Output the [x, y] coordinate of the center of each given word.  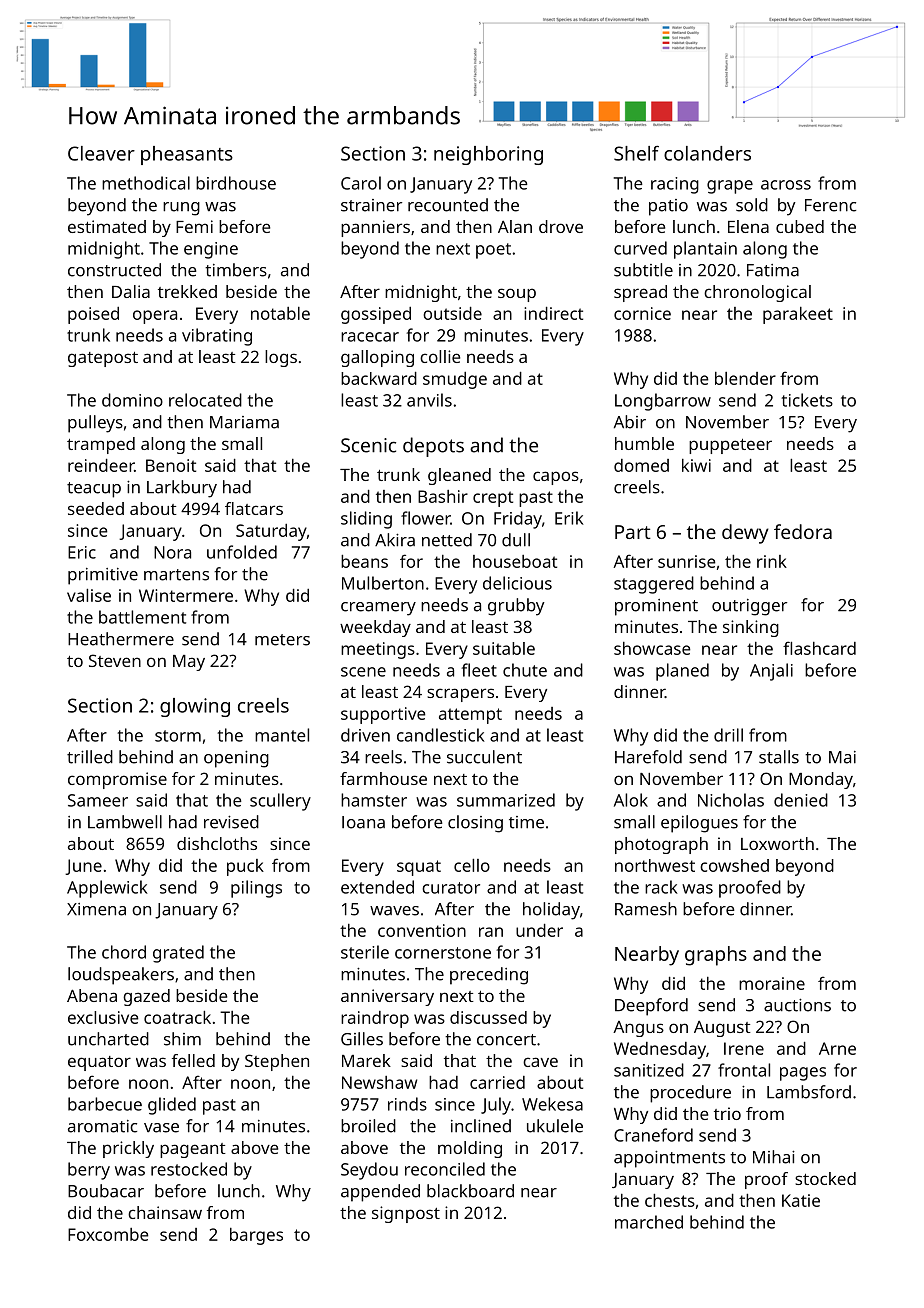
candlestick [441, 735]
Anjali [771, 672]
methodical [146, 183]
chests [670, 1200]
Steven [115, 660]
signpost [406, 1214]
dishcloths [217, 843]
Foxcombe [108, 1234]
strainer [371, 205]
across [786, 185]
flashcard [819, 648]
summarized [506, 800]
